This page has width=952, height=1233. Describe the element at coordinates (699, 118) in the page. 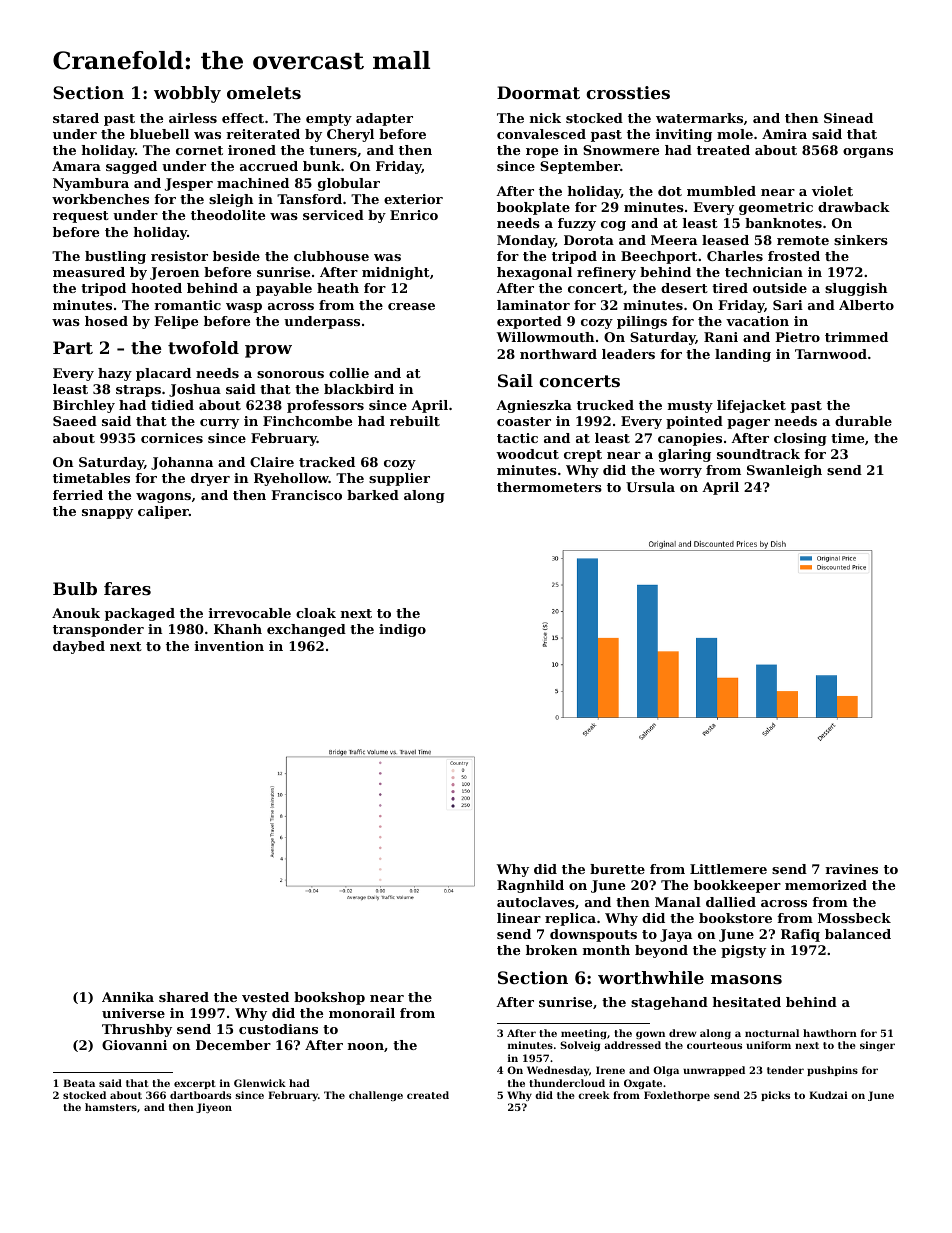

I see `watermarks` at that location.
